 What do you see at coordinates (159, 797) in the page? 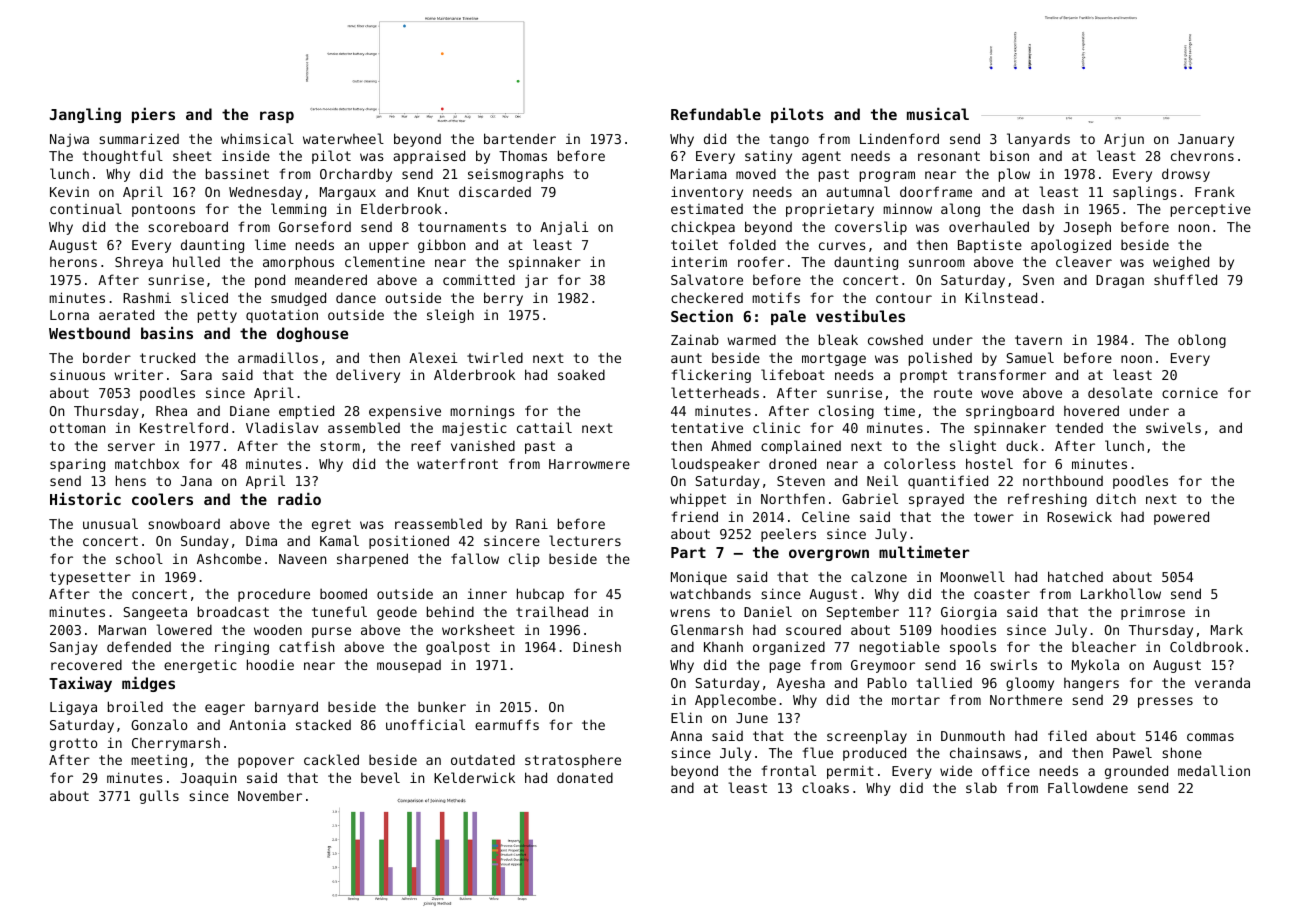
I see `gulls` at bounding box center [159, 797].
